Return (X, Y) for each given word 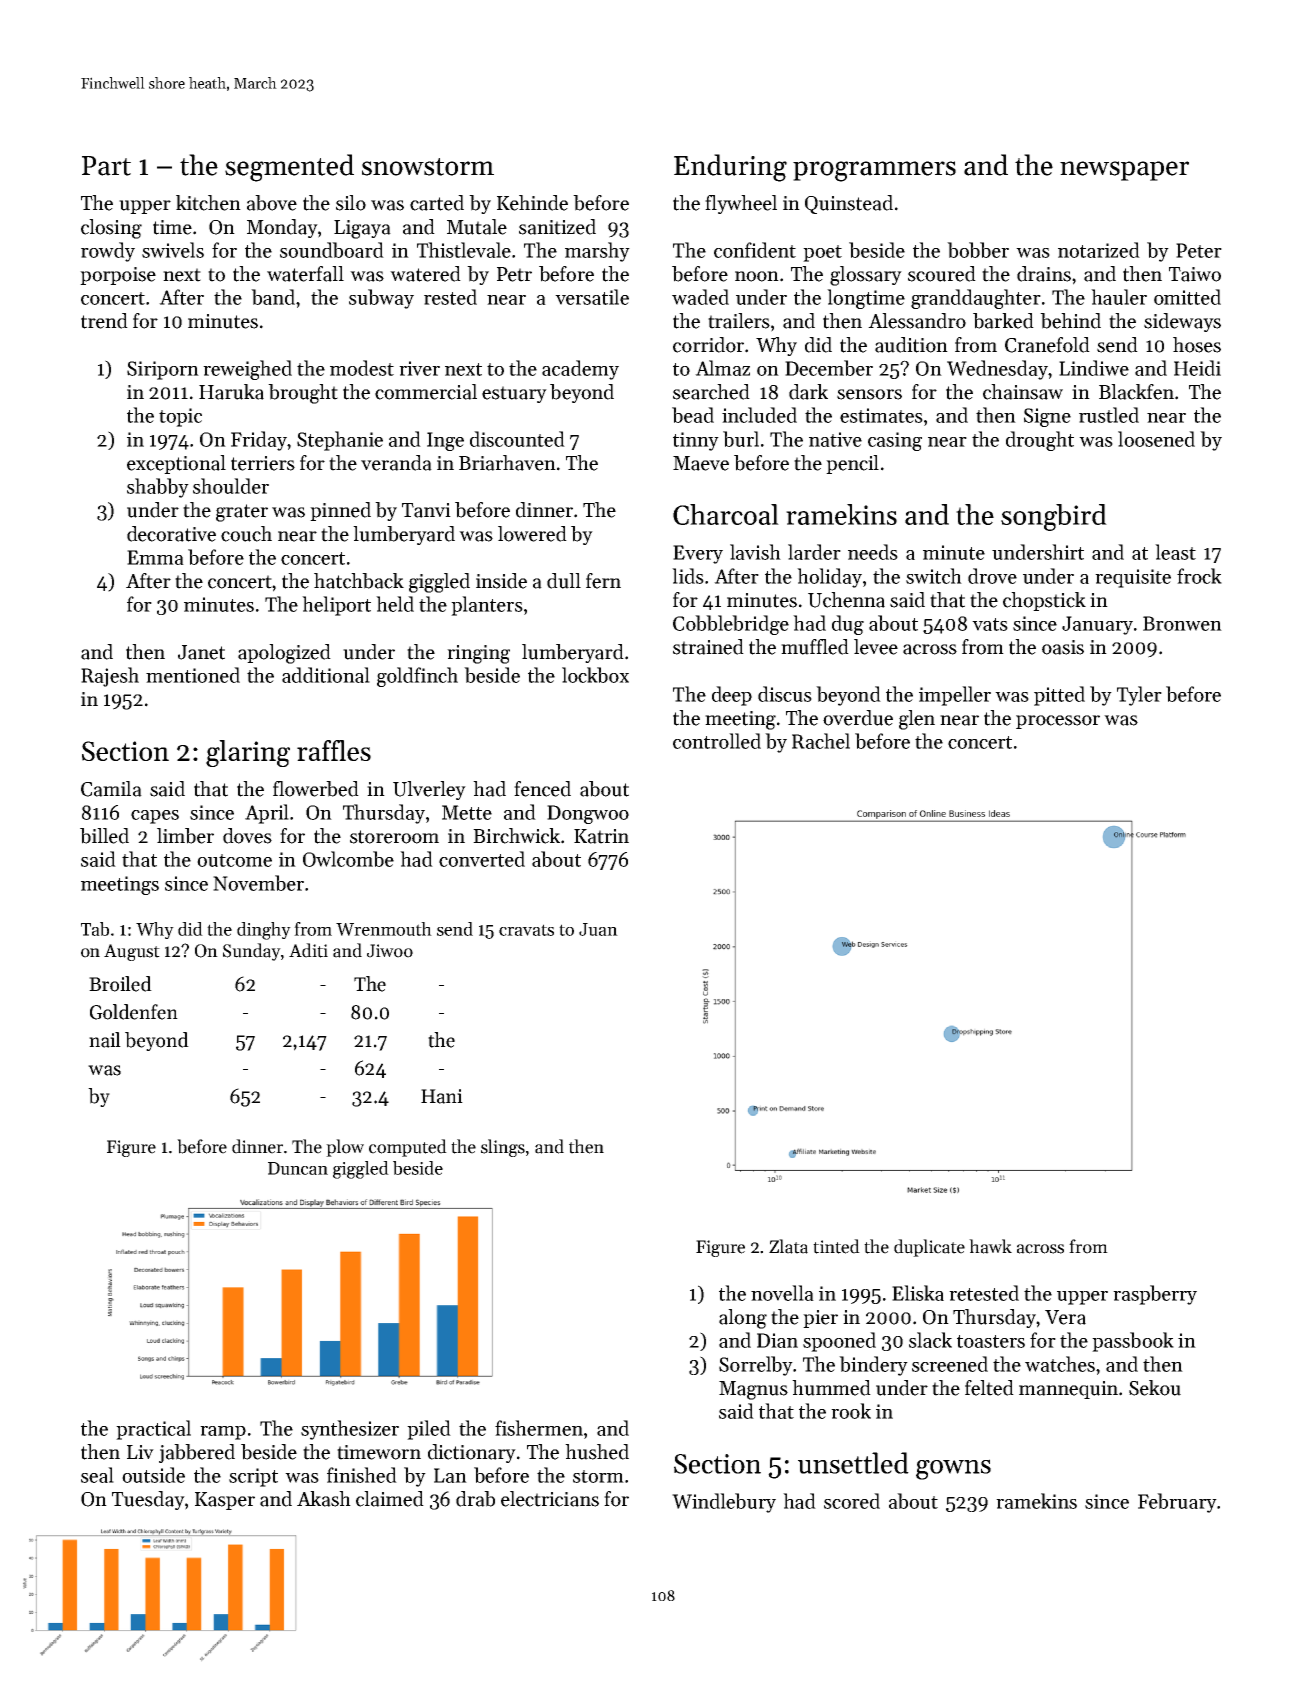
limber (185, 836)
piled (429, 1430)
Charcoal (726, 514)
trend (104, 321)
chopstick (1044, 601)
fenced (542, 789)
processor (1058, 722)
